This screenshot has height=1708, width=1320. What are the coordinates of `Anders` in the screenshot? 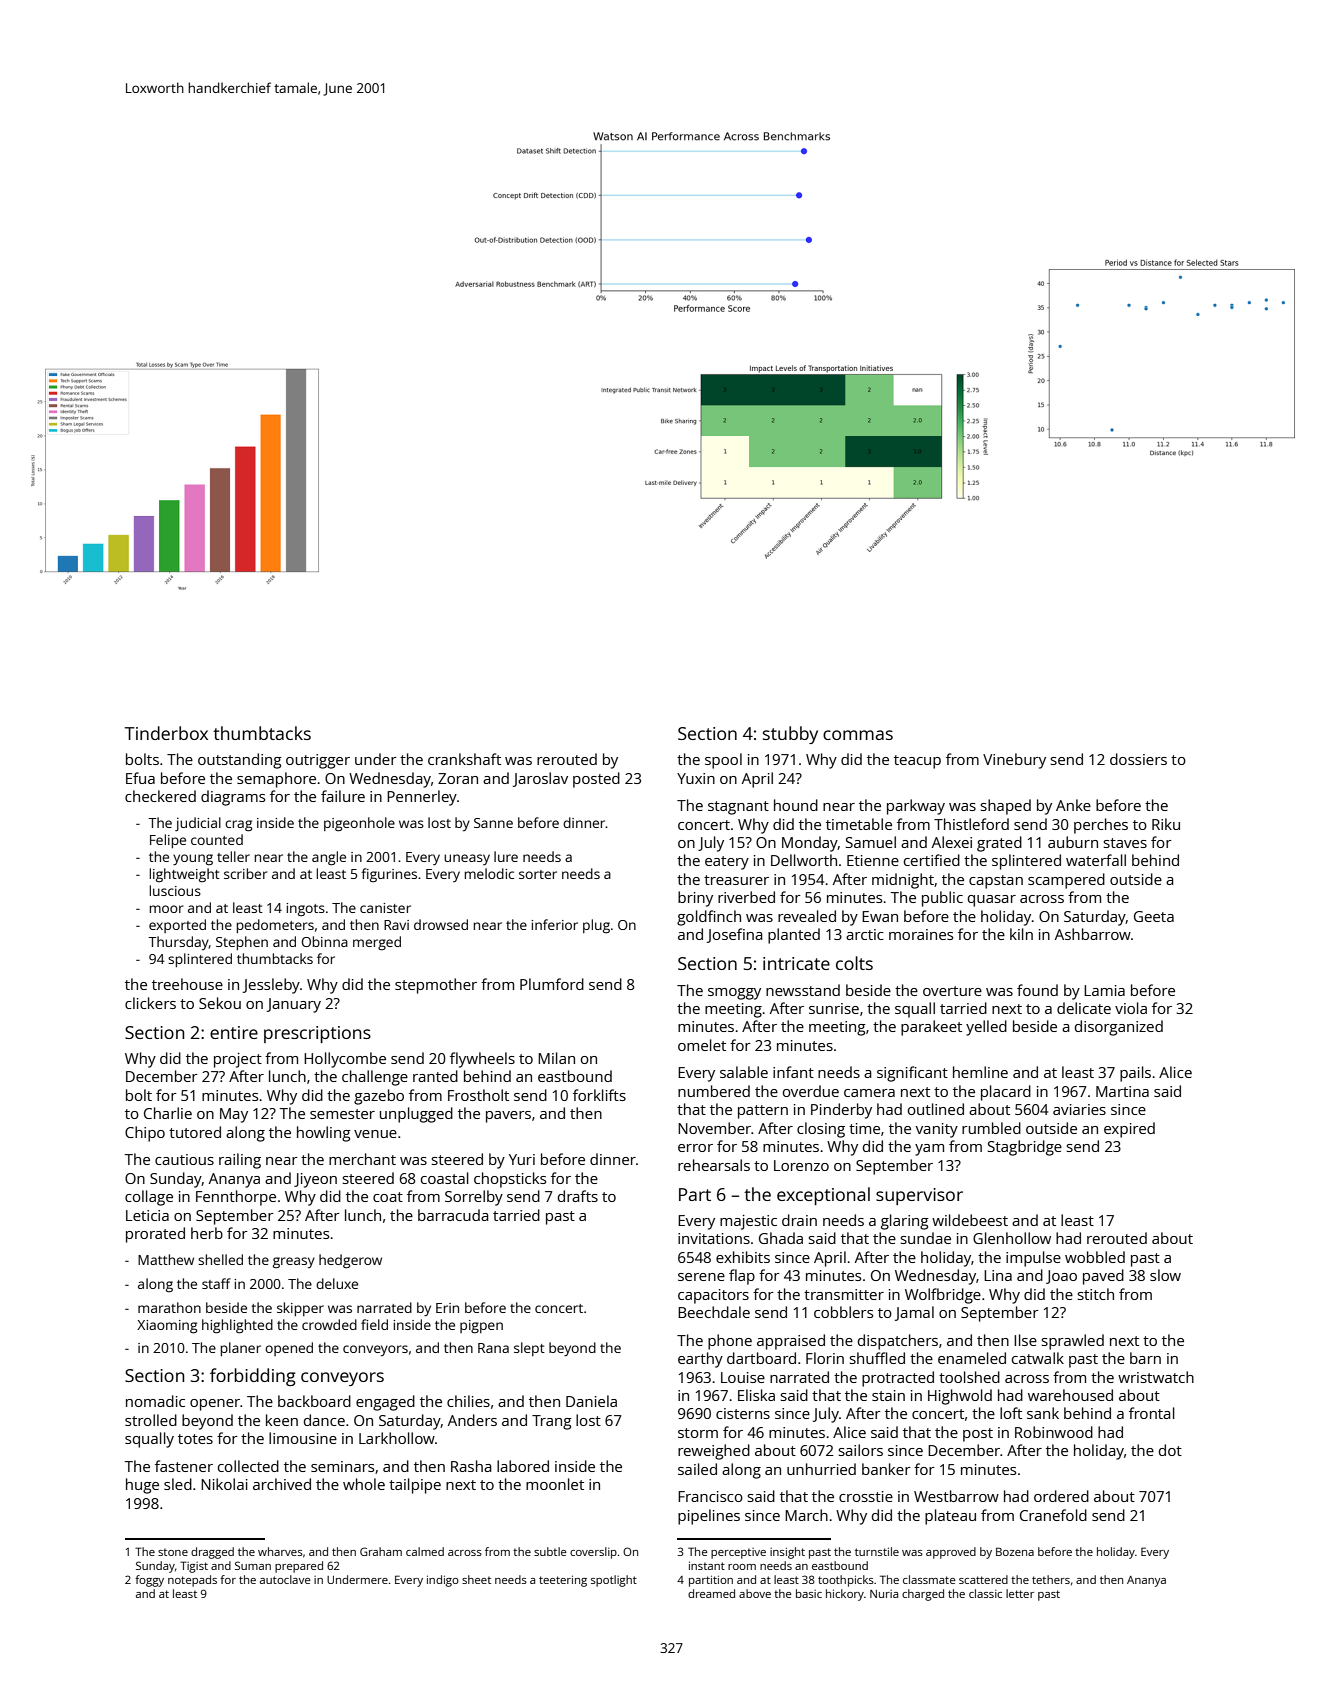 It's located at (472, 1420).
